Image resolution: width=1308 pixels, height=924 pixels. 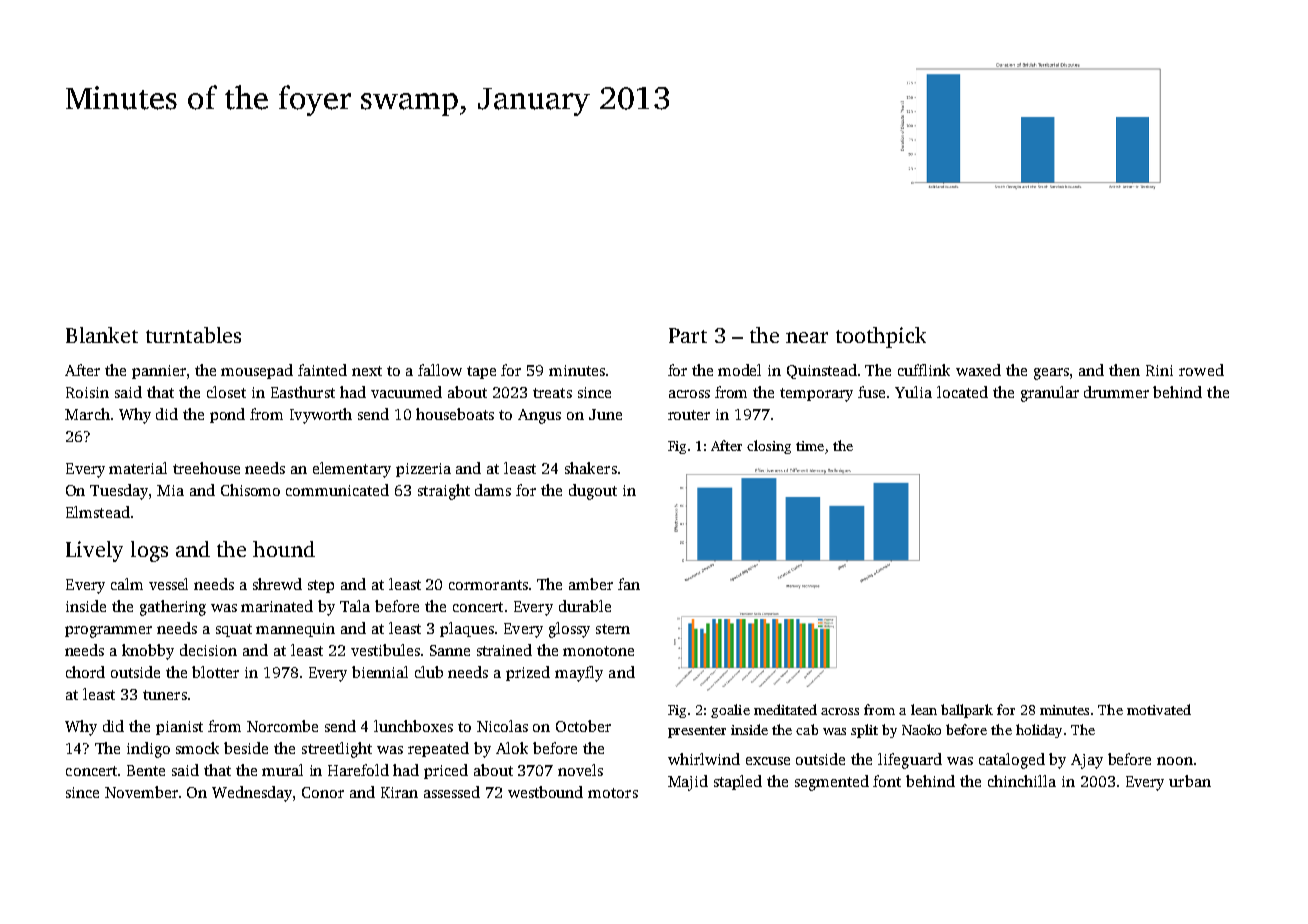 What do you see at coordinates (688, 335) in the screenshot?
I see `Part` at bounding box center [688, 335].
